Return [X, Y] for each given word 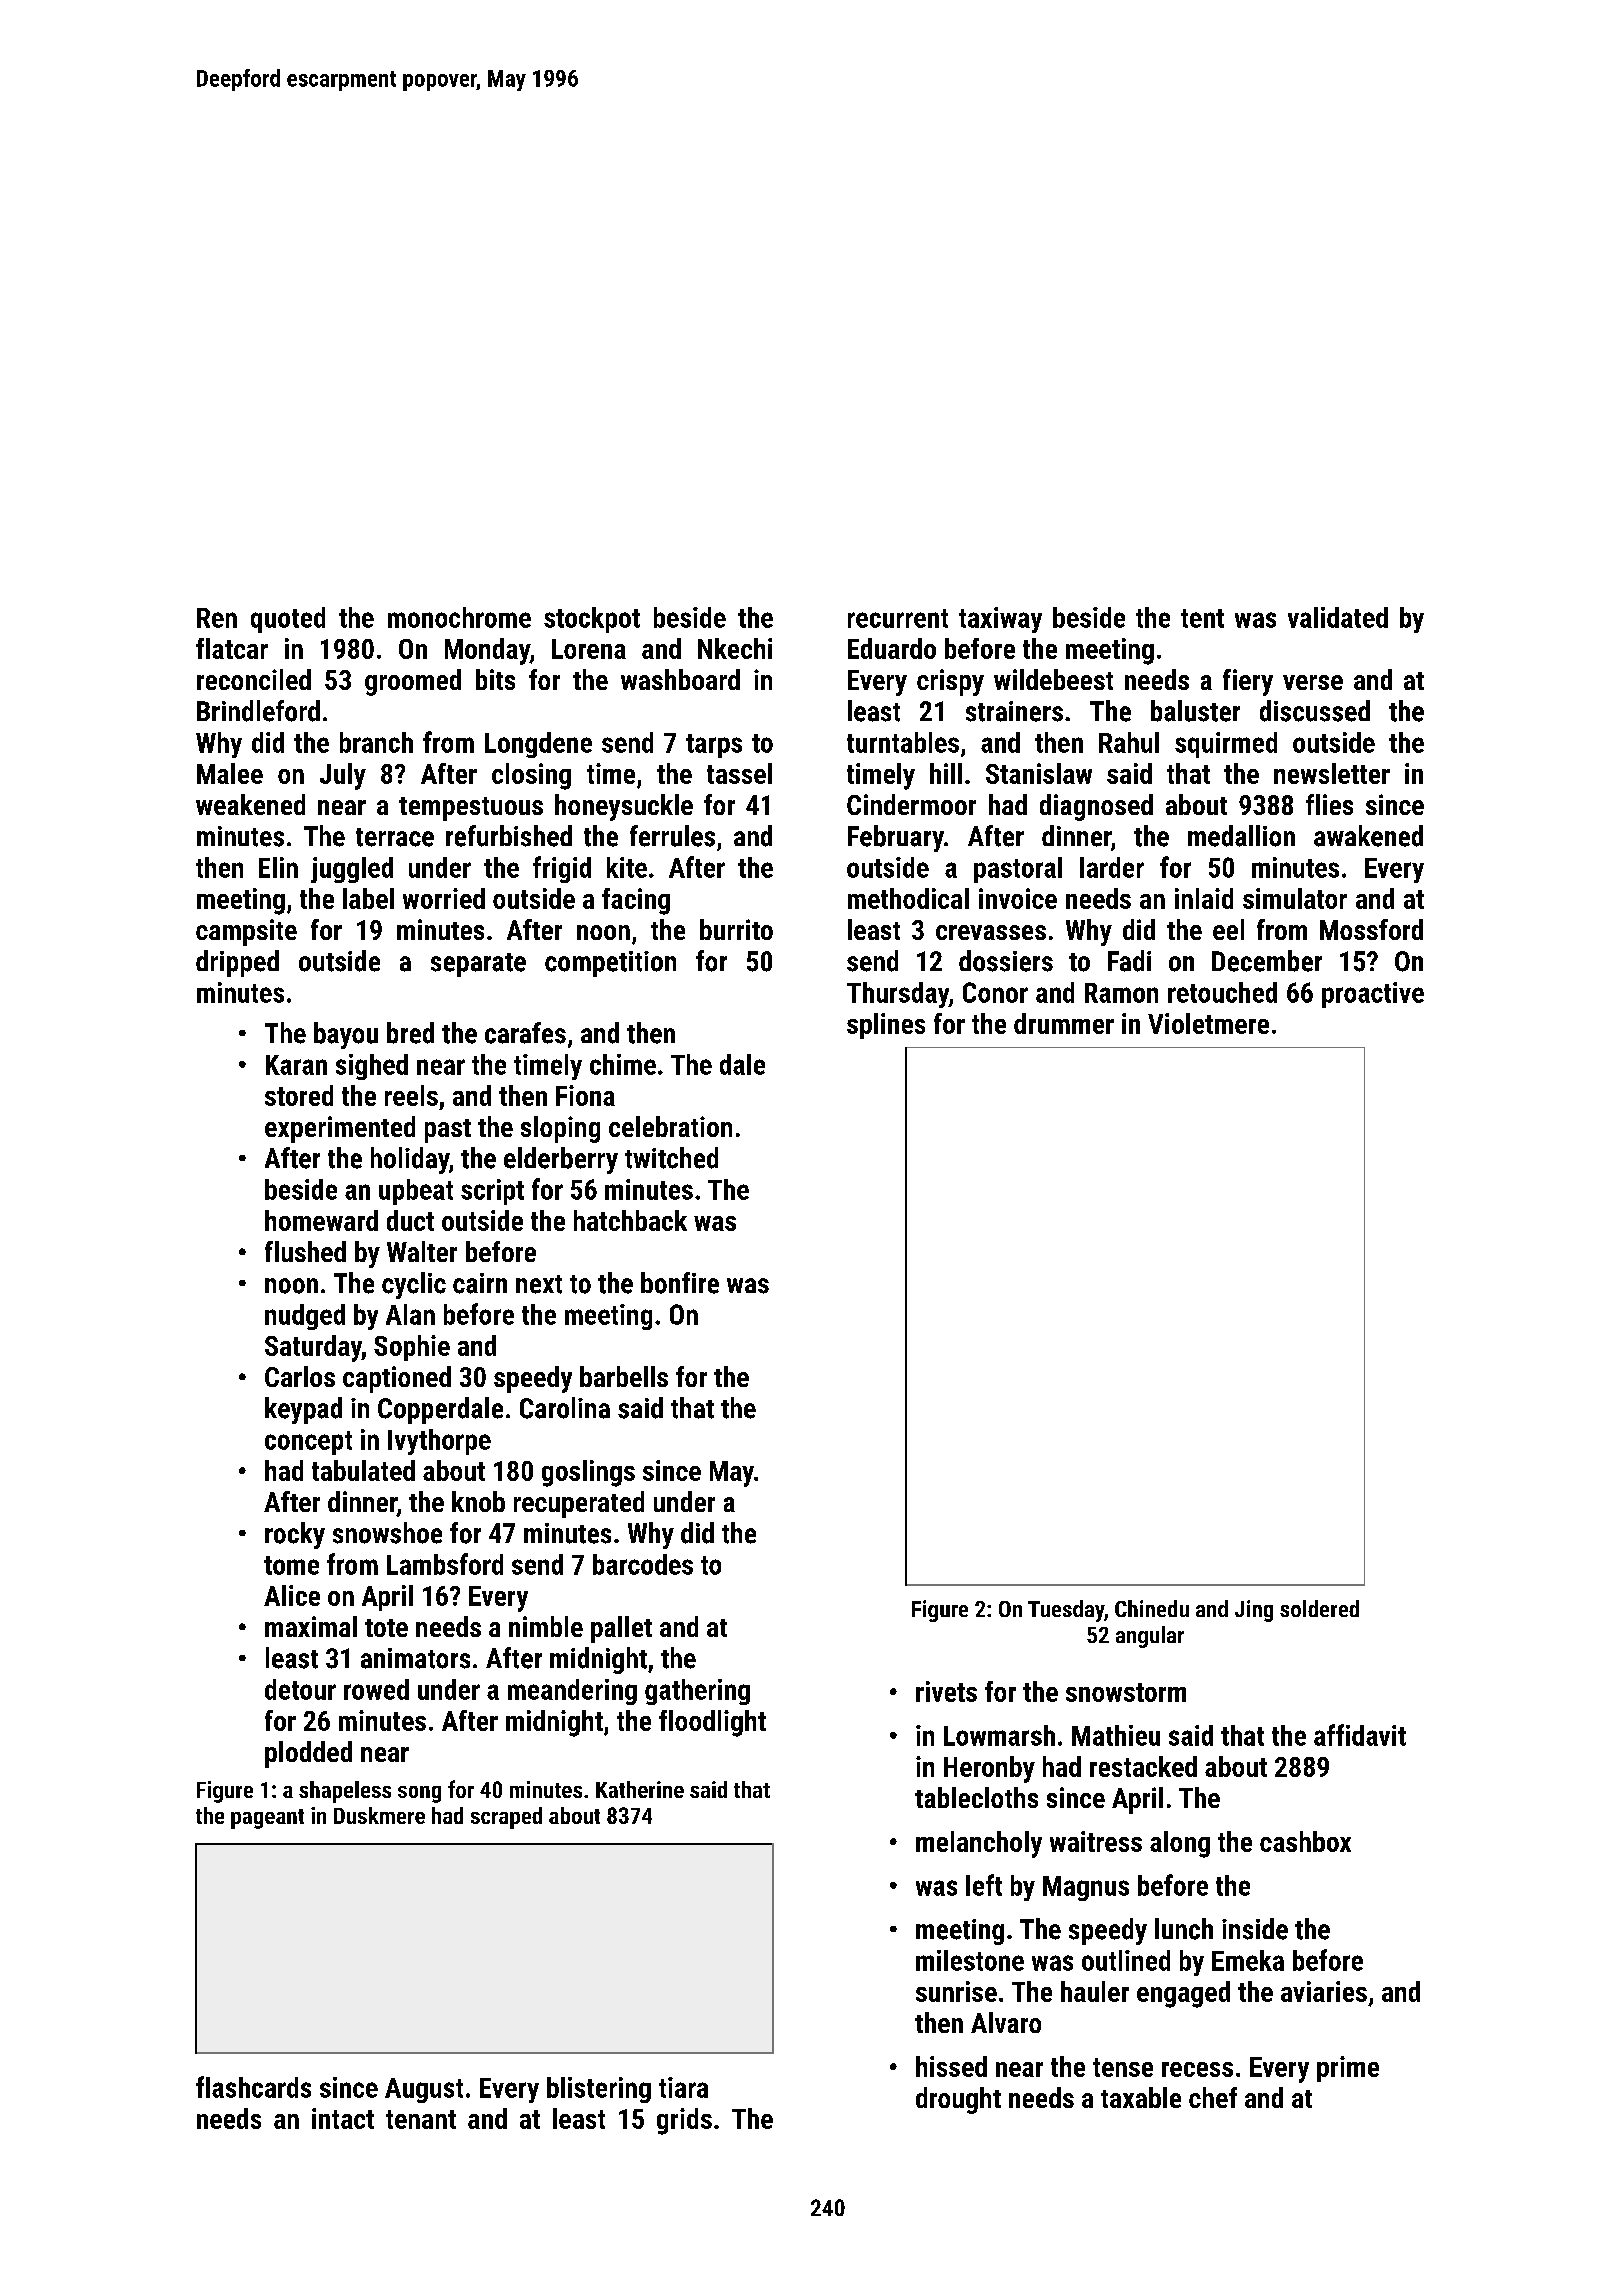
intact [343, 2118]
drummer [1064, 1023]
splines [886, 1026]
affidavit [1360, 1735]
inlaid [1204, 898]
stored [299, 1095]
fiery [1248, 682]
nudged [305, 1317]
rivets [946, 1691]
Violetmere [1208, 1023]
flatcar [232, 648]
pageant [267, 1819]
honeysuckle [624, 807]
